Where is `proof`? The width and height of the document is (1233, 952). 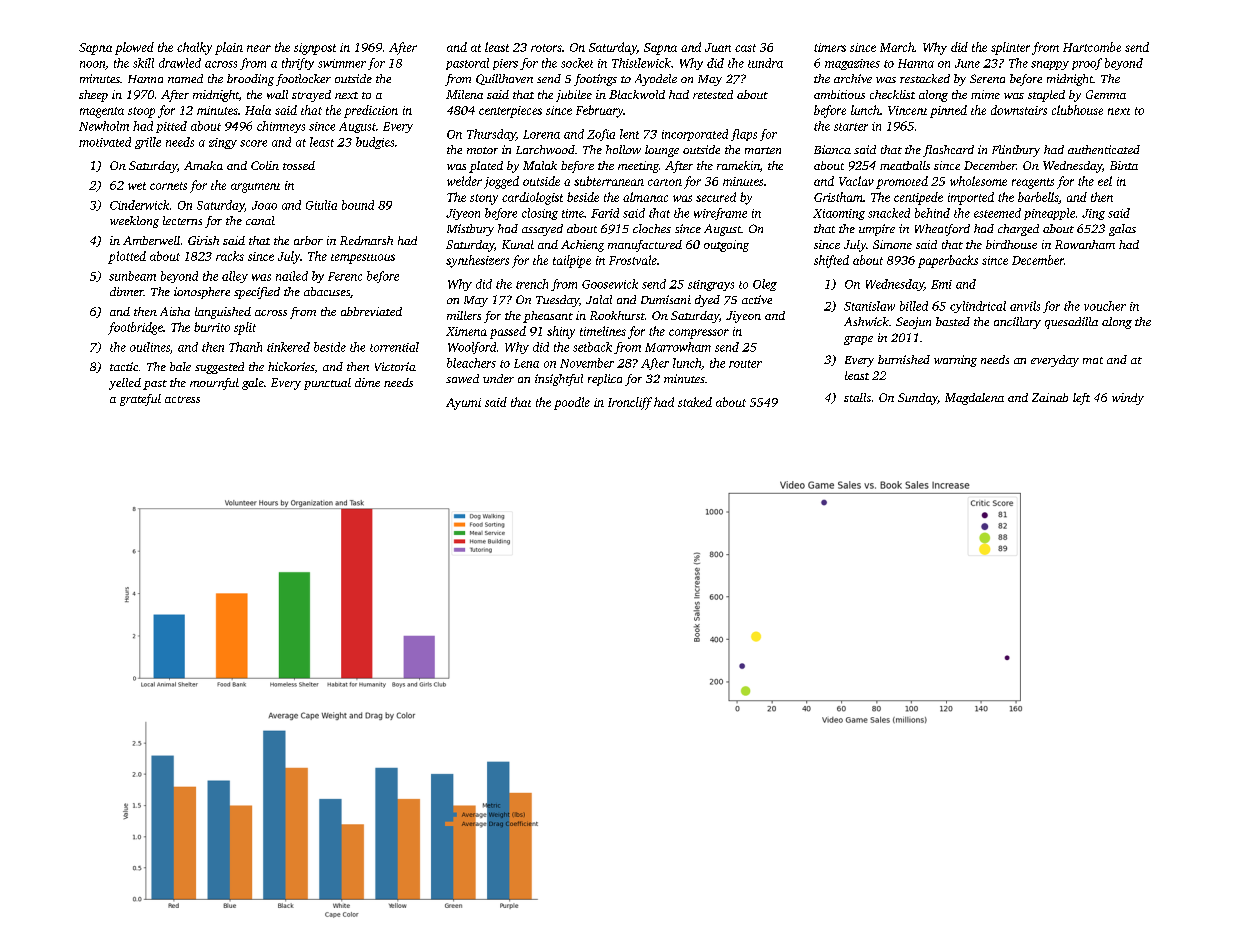
proof is located at coordinates (1087, 64).
